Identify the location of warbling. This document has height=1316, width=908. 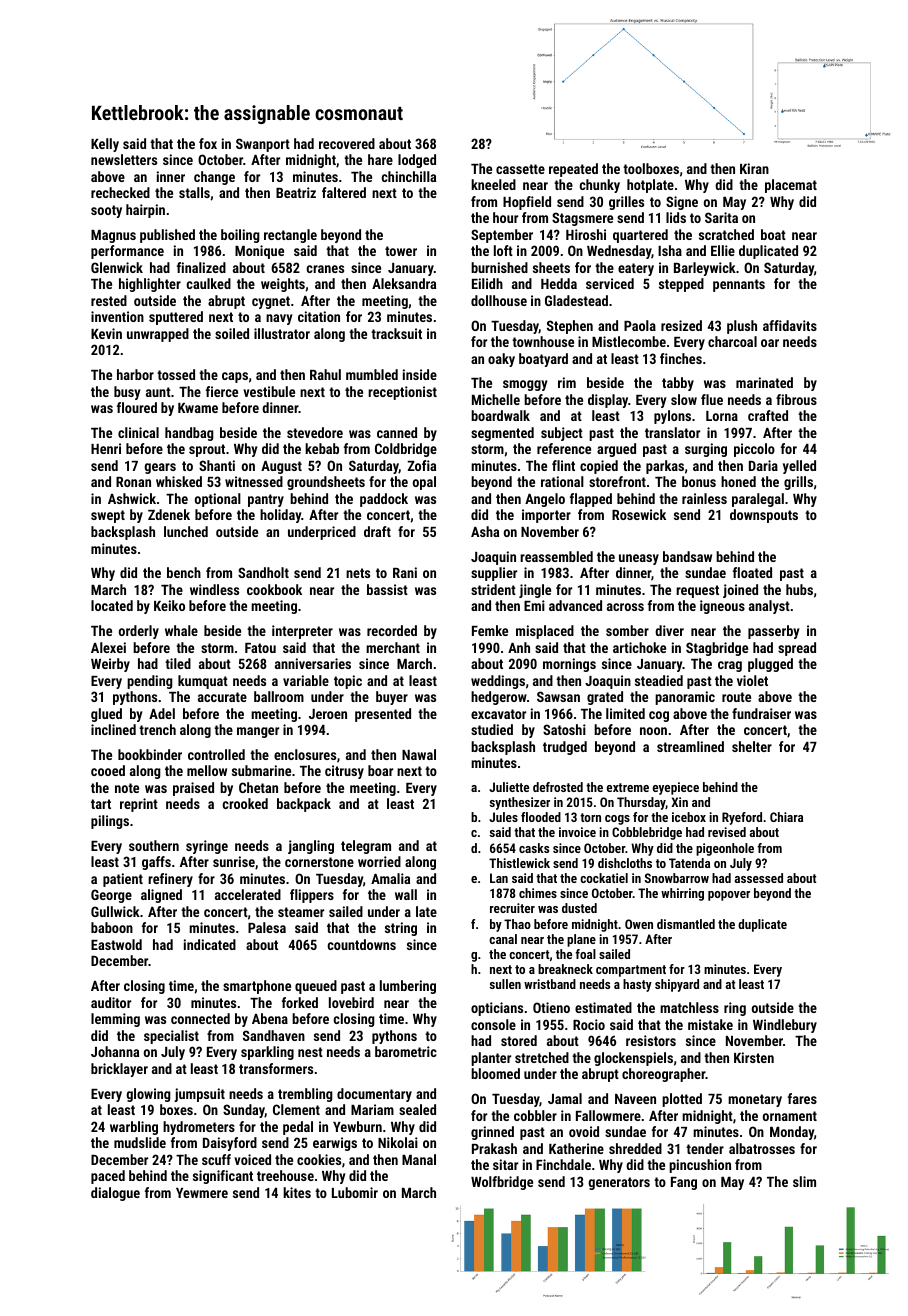
(134, 1128).
